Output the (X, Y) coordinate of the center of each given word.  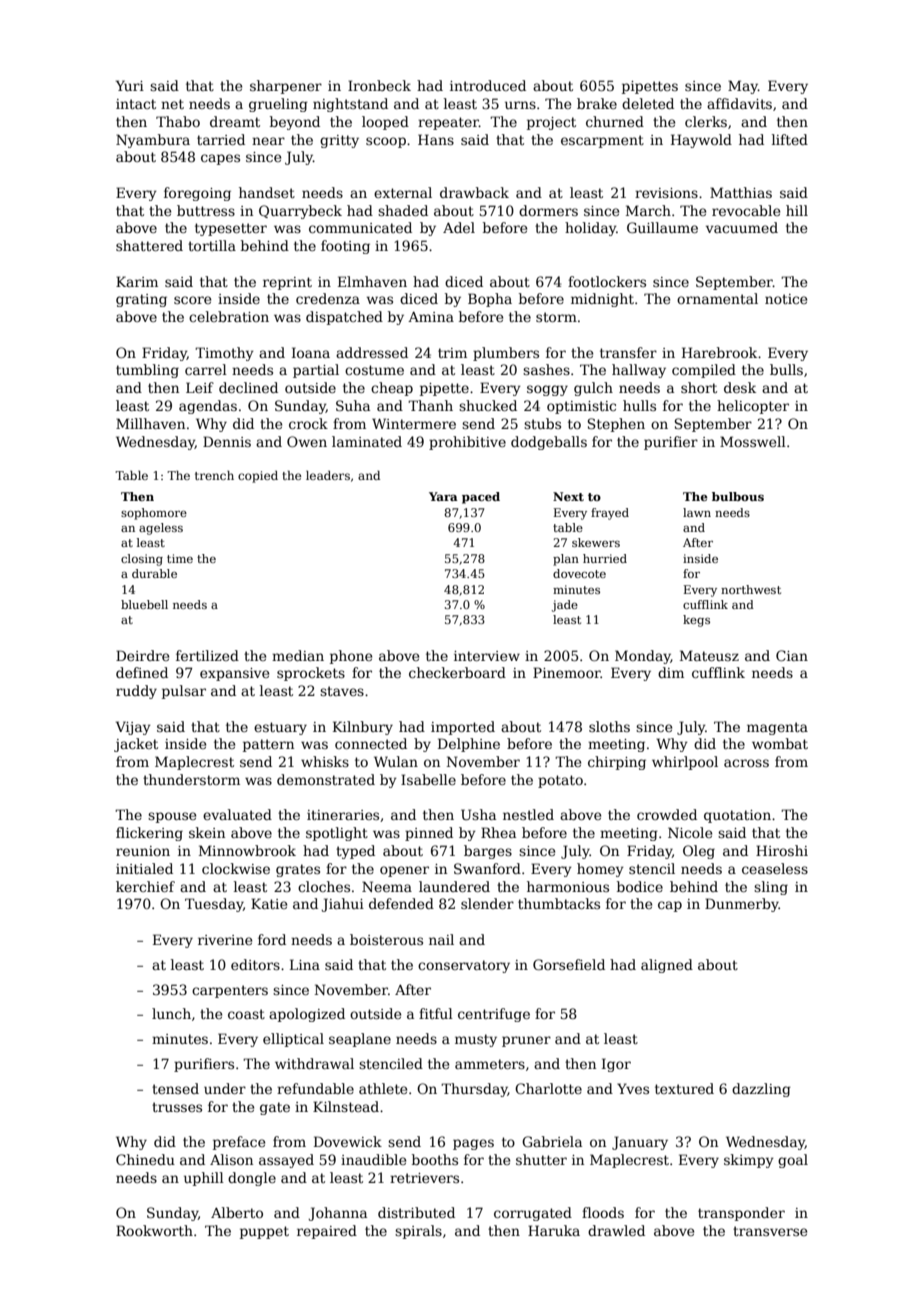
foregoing (197, 194)
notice (786, 299)
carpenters (230, 991)
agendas (208, 407)
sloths (609, 726)
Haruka (554, 1230)
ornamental (717, 298)
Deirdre (142, 655)
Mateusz (709, 655)
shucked (488, 405)
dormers (548, 210)
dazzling (761, 1090)
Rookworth (154, 1230)
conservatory (464, 966)
